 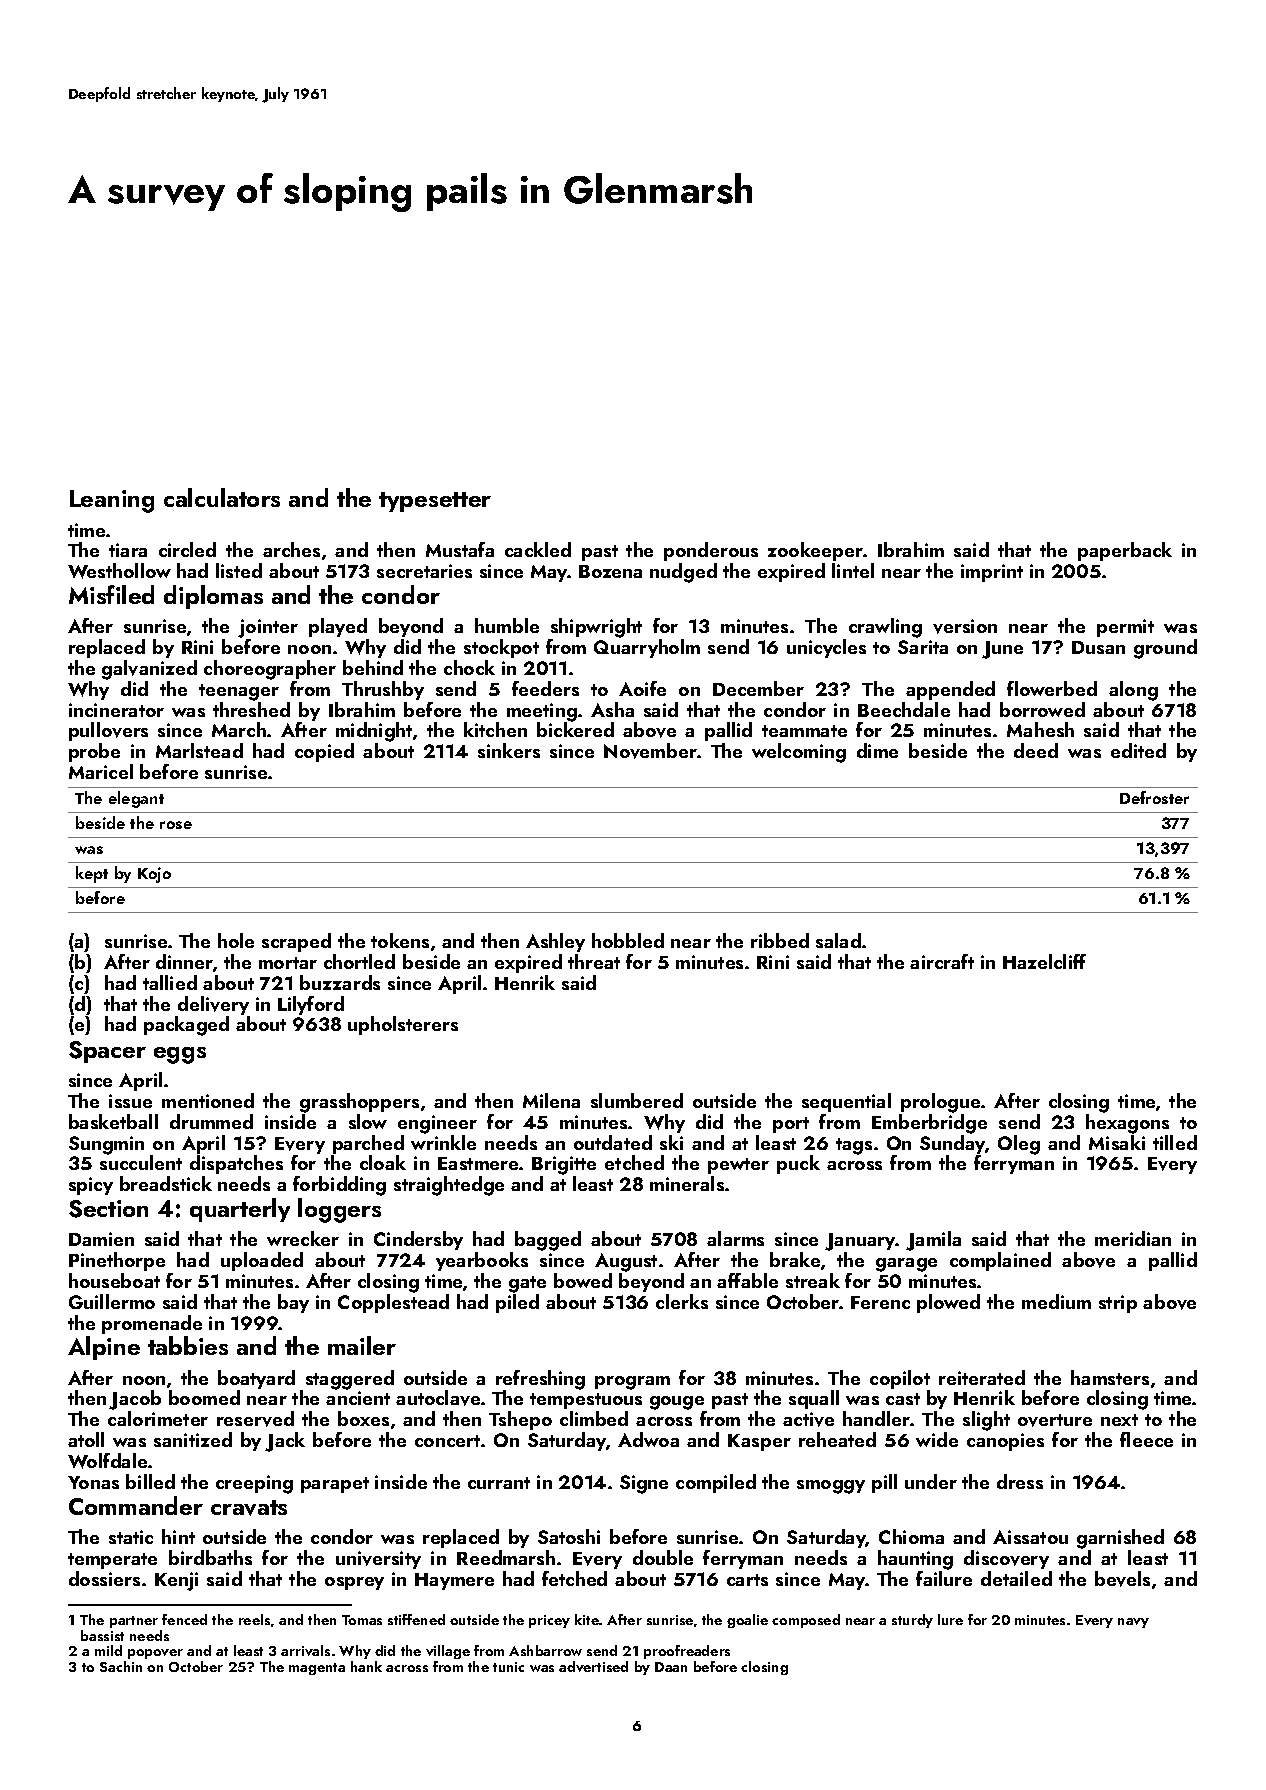 I want to click on Leaning, so click(x=112, y=501).
